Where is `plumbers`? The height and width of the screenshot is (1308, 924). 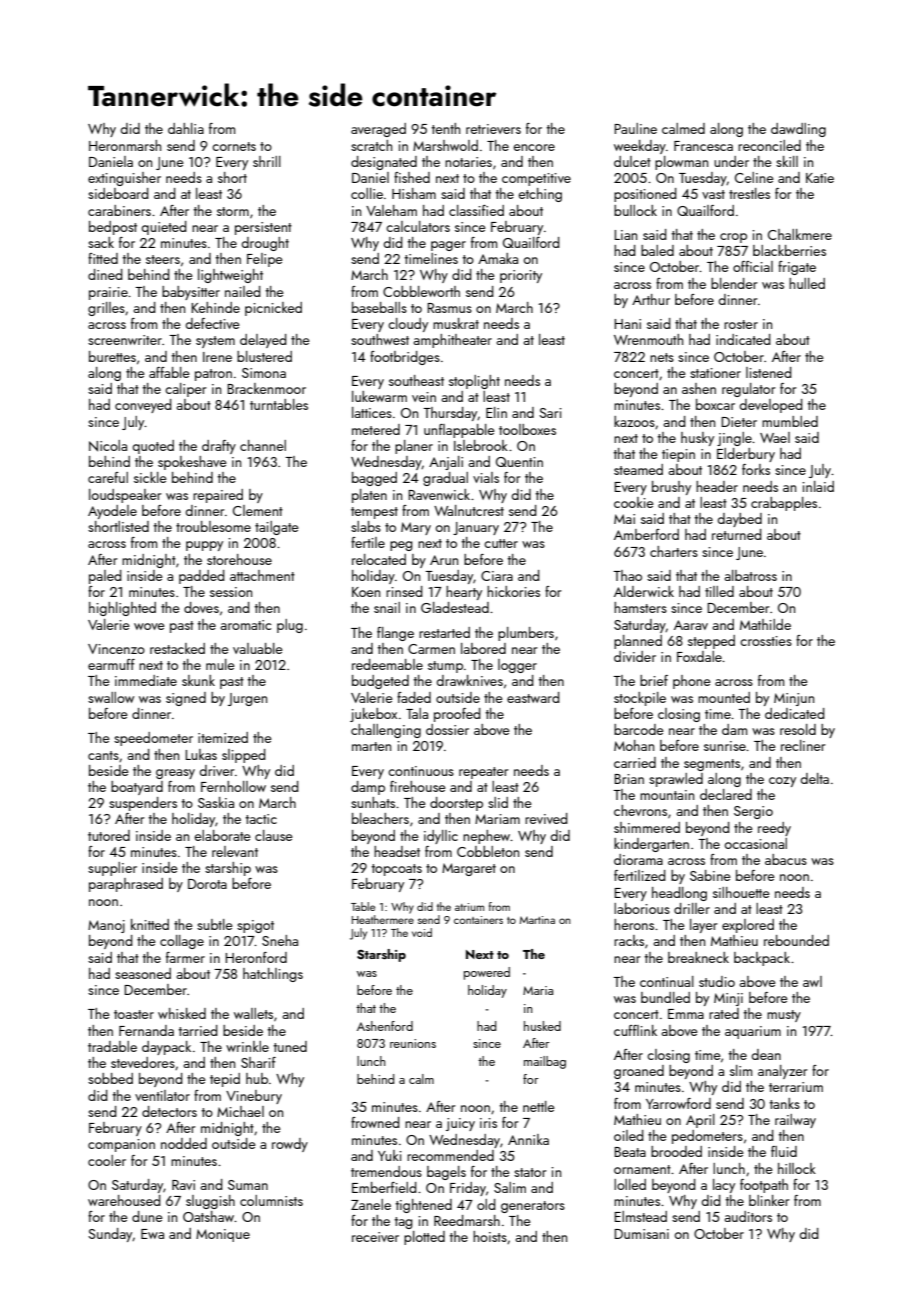
plumbers is located at coordinates (526, 634).
